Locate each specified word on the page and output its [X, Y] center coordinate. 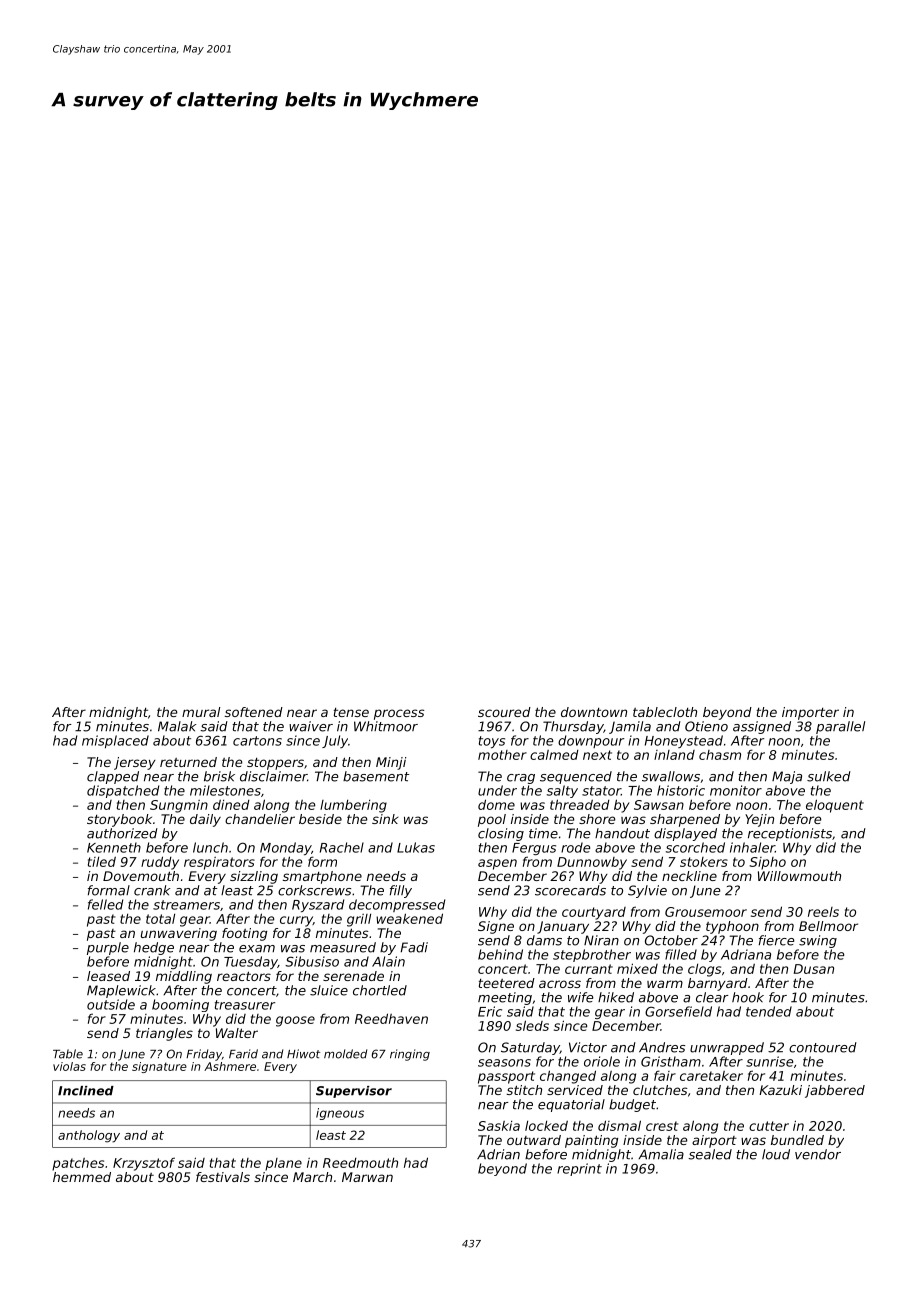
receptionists [790, 834]
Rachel [342, 847]
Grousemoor [706, 912]
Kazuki [780, 1090]
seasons [504, 1063]
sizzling [254, 877]
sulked [829, 776]
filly [401, 891]
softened [254, 712]
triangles [164, 1034]
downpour [591, 741]
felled [105, 904]
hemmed [82, 1177]
